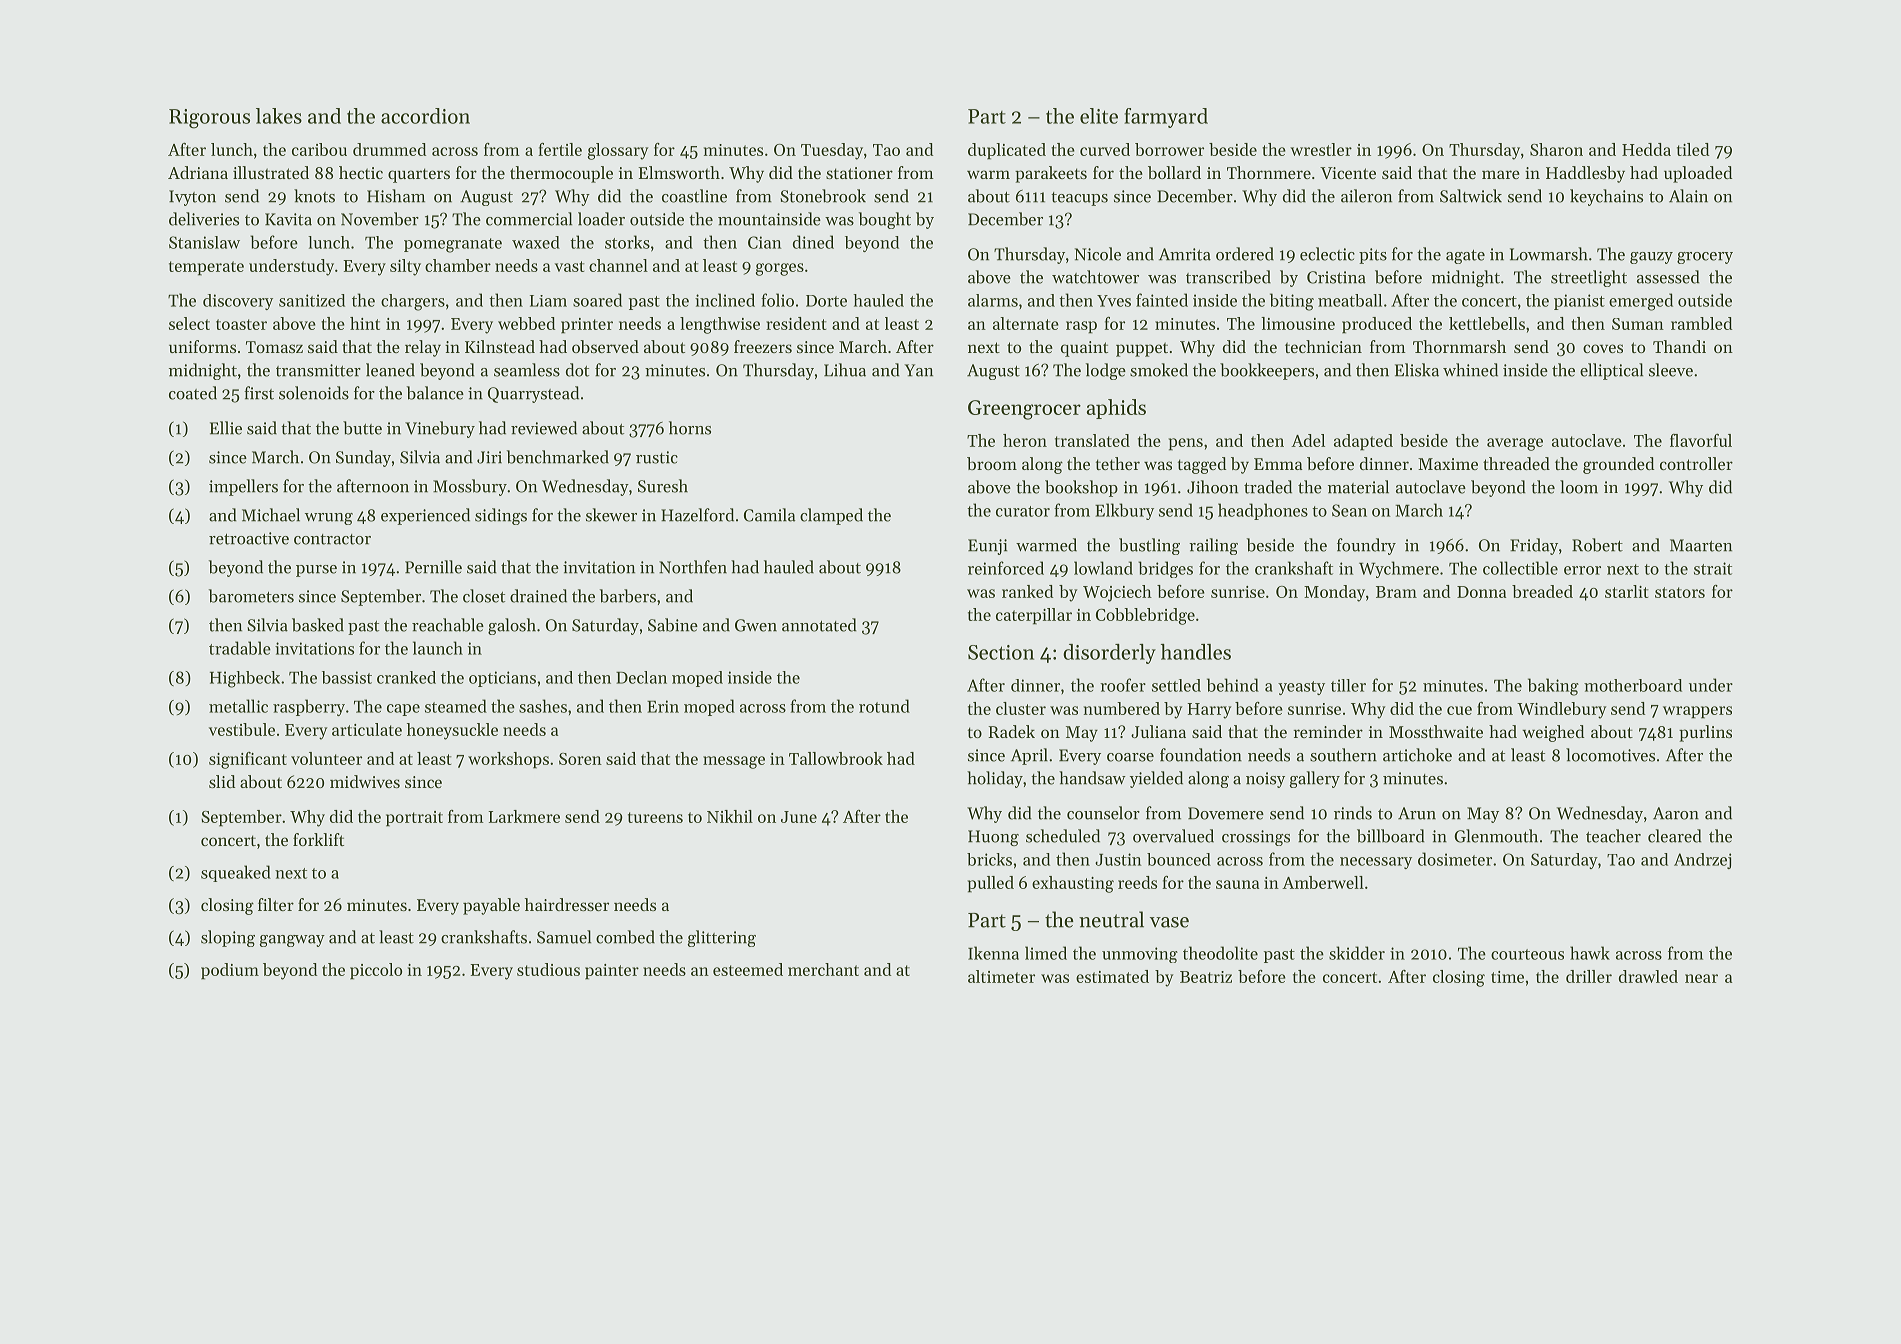 This page has width=1901, height=1344. Describe the element at coordinates (832, 151) in the page. I see `Tuesday` at that location.
